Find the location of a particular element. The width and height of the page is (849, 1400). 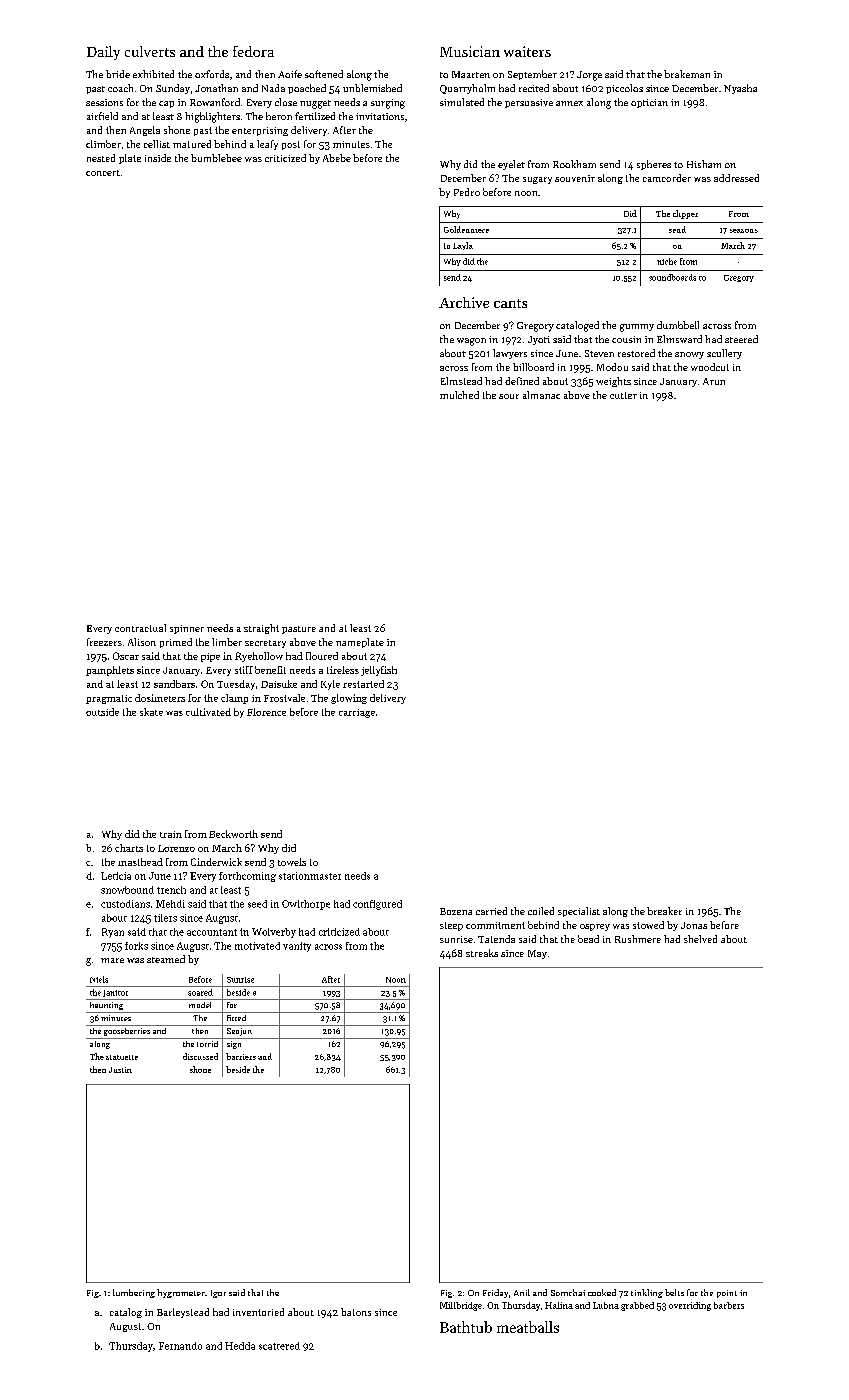

waiters is located at coordinates (527, 51).
